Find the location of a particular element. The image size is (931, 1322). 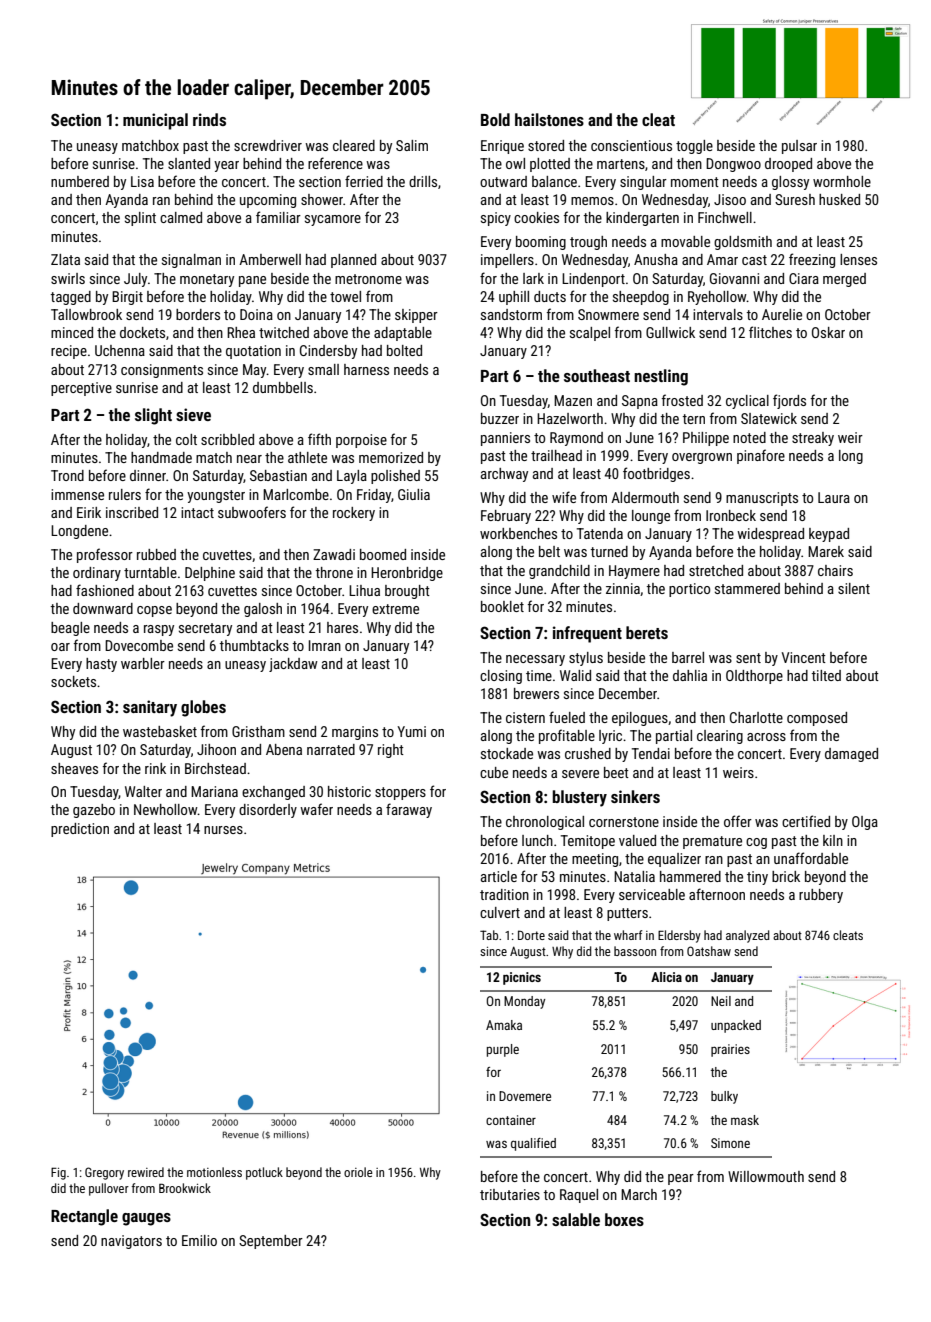

Lisa is located at coordinates (142, 181).
